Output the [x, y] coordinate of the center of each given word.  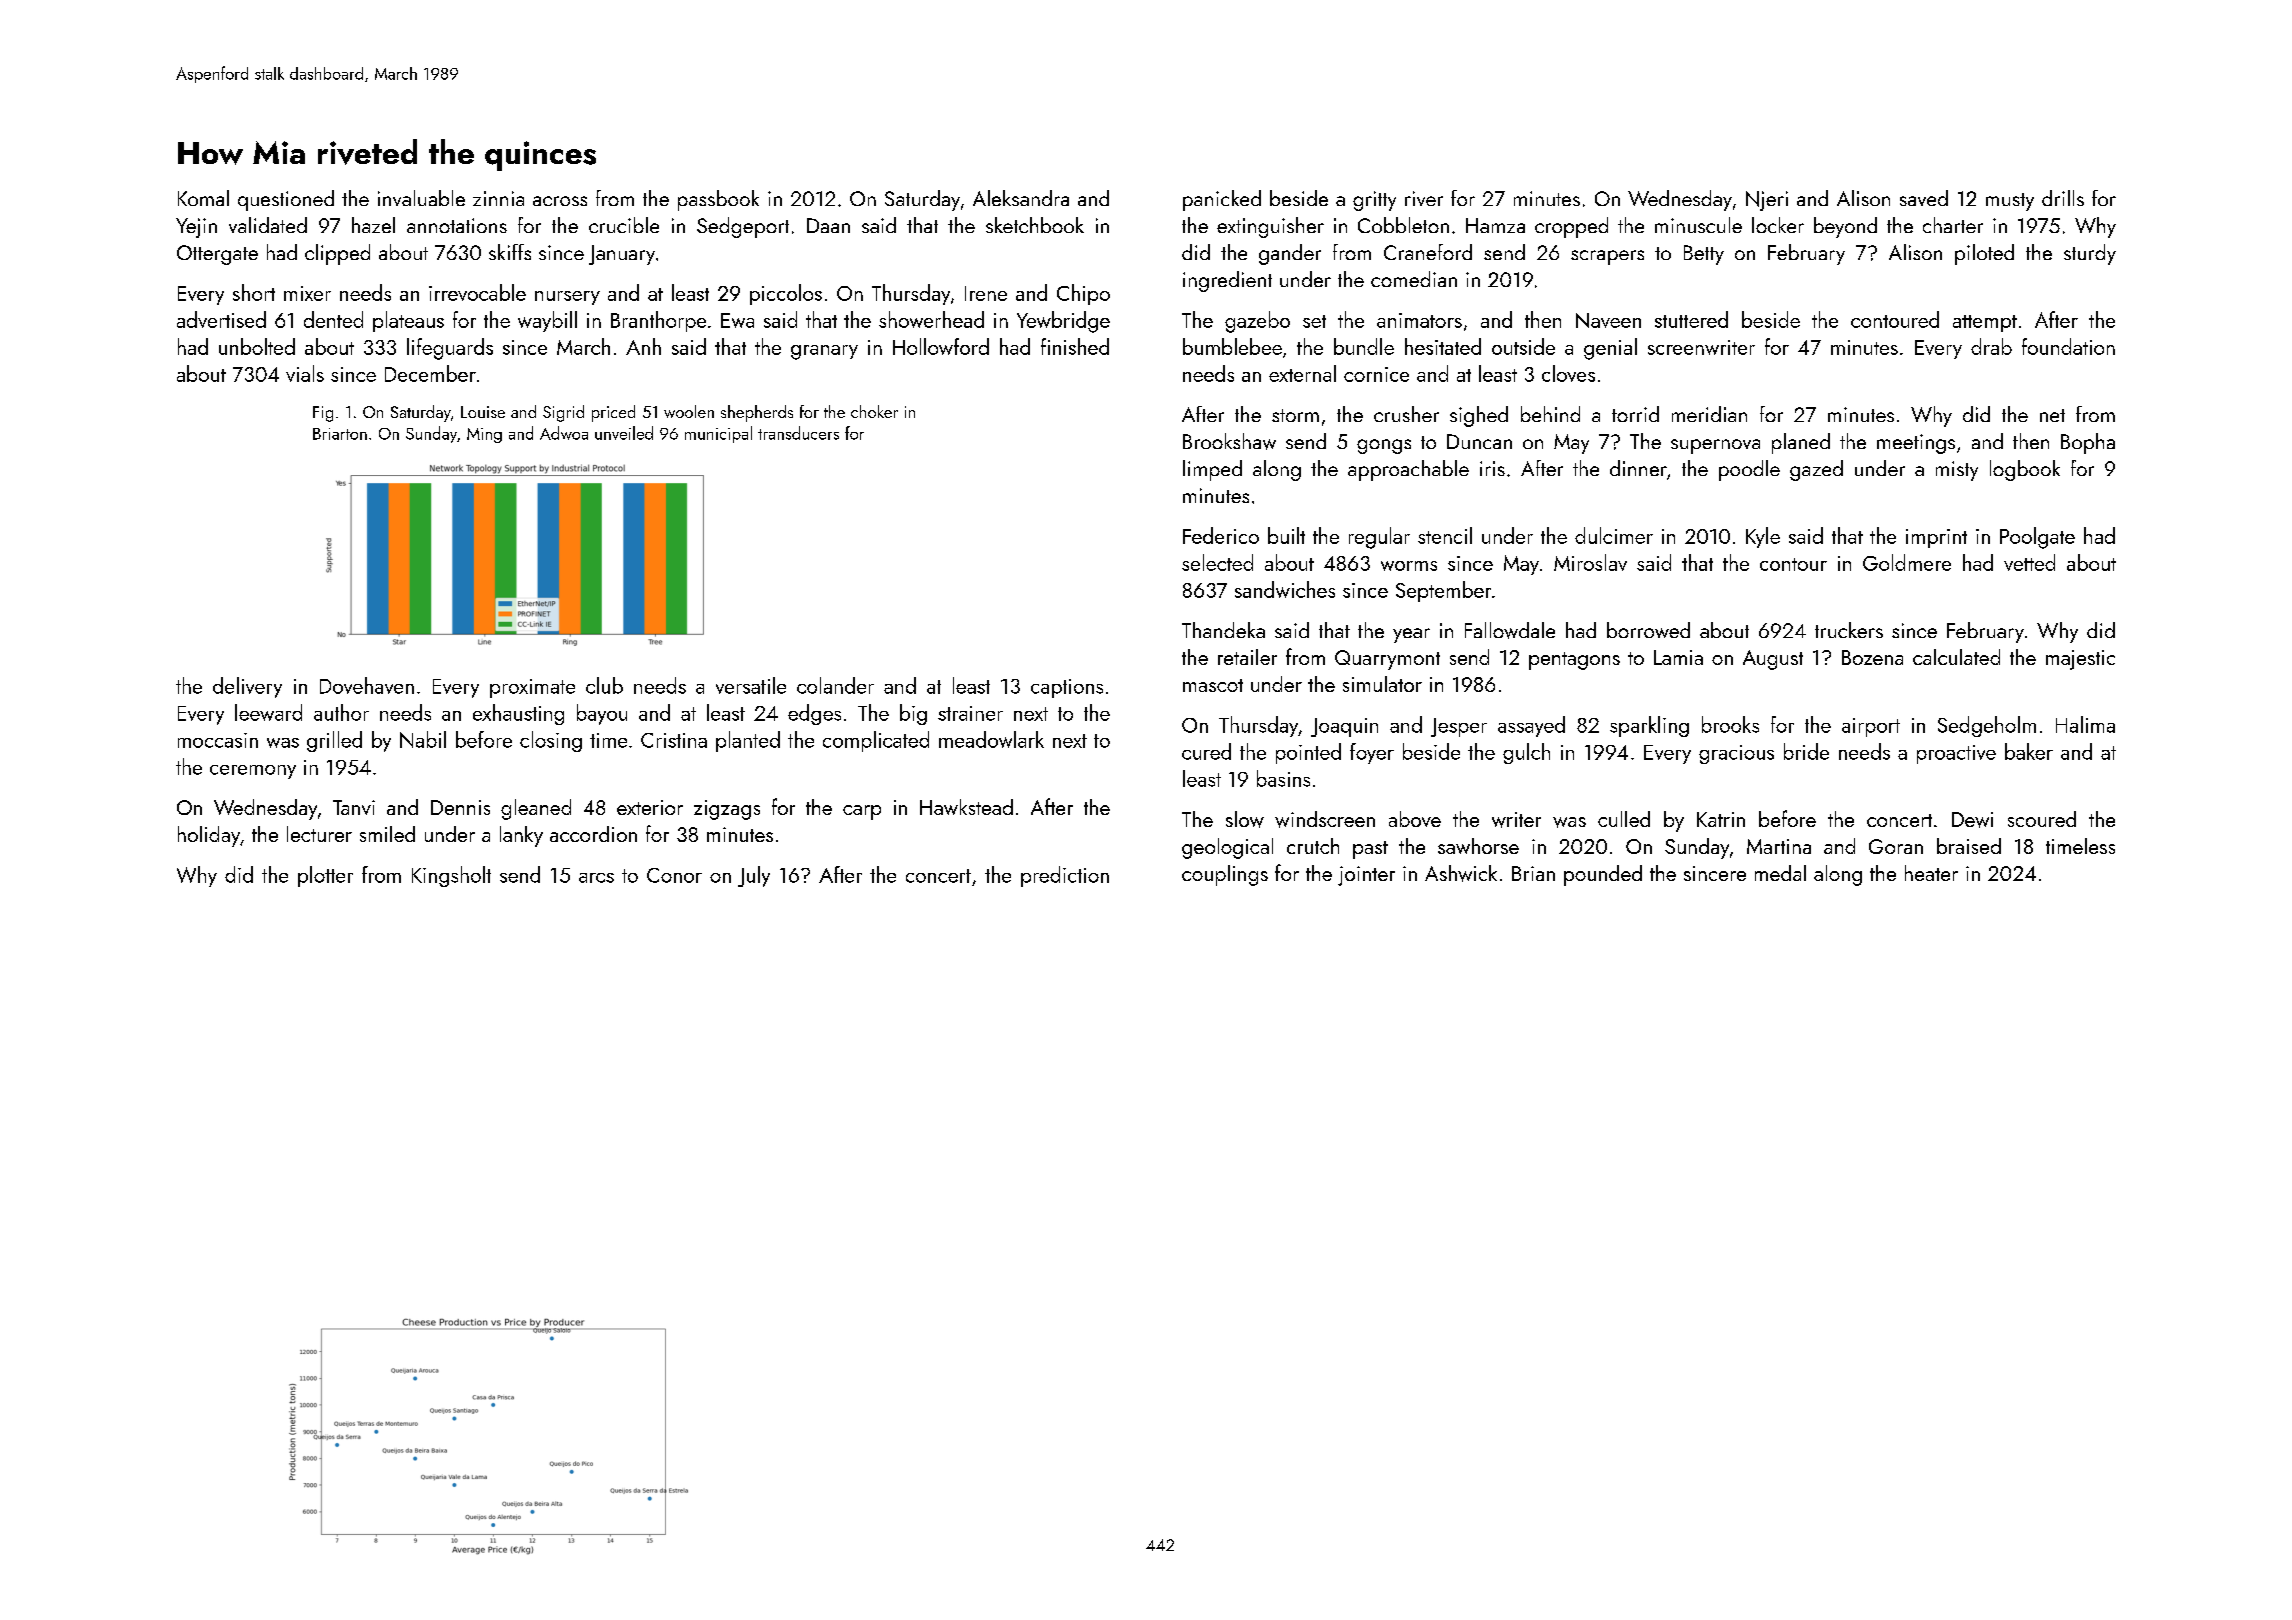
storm [1295, 415]
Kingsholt [451, 876]
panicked [1222, 200]
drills [2063, 198]
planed [1801, 443]
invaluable [421, 198]
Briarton [340, 434]
